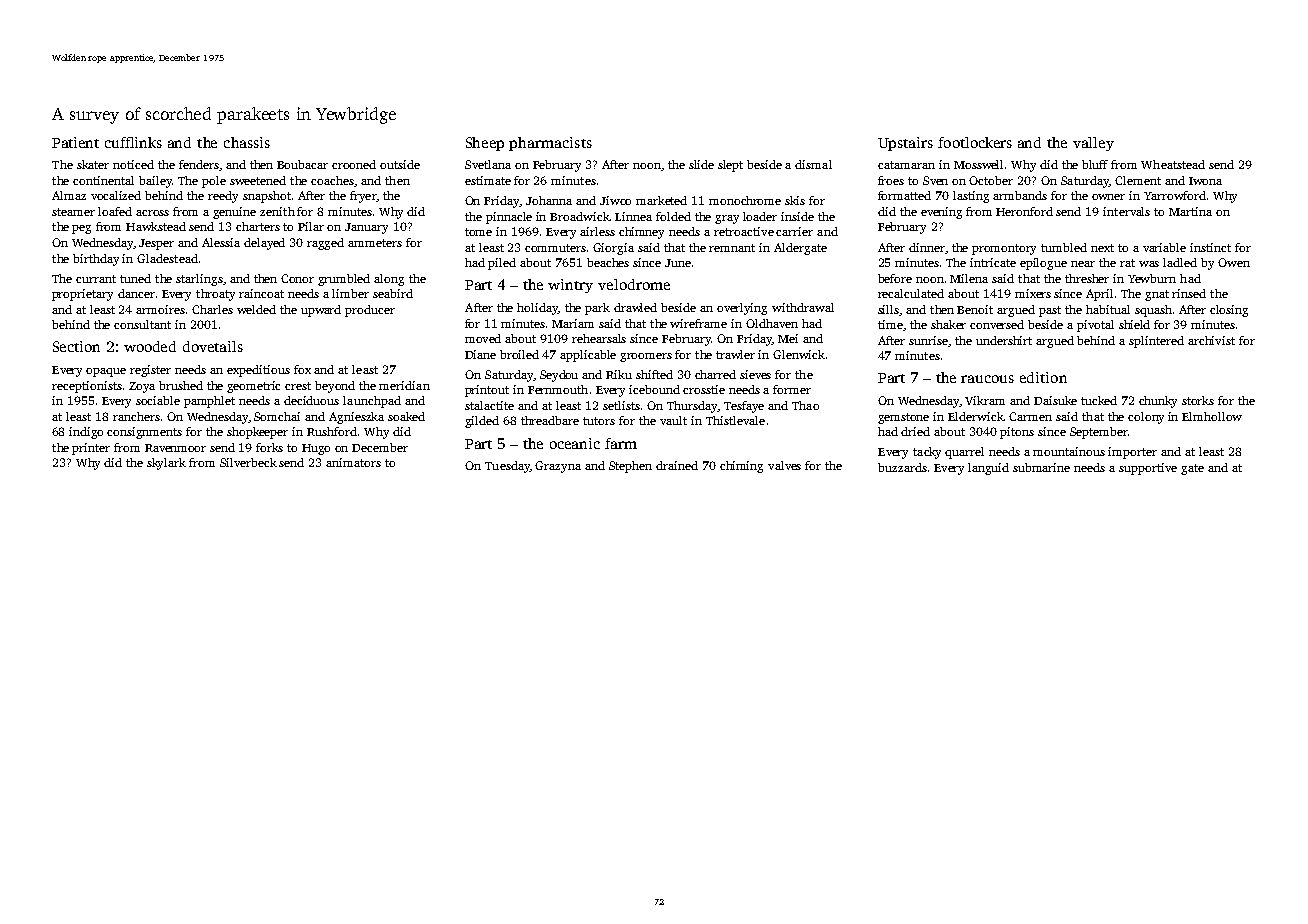 The height and width of the image is (924, 1308). What do you see at coordinates (75, 142) in the image?
I see `Patient` at bounding box center [75, 142].
